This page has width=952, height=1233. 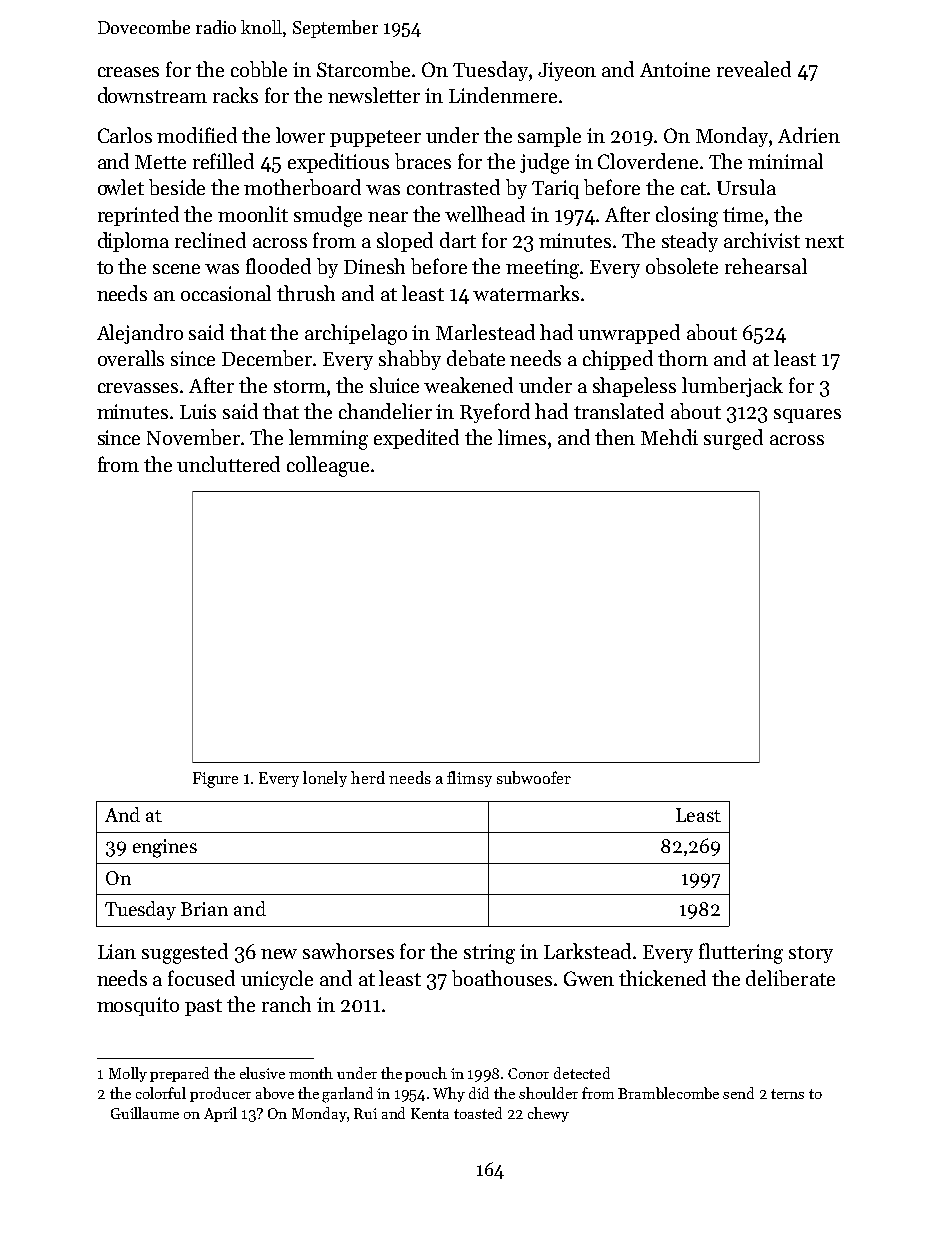 What do you see at coordinates (534, 777) in the page?
I see `subwoofer` at bounding box center [534, 777].
